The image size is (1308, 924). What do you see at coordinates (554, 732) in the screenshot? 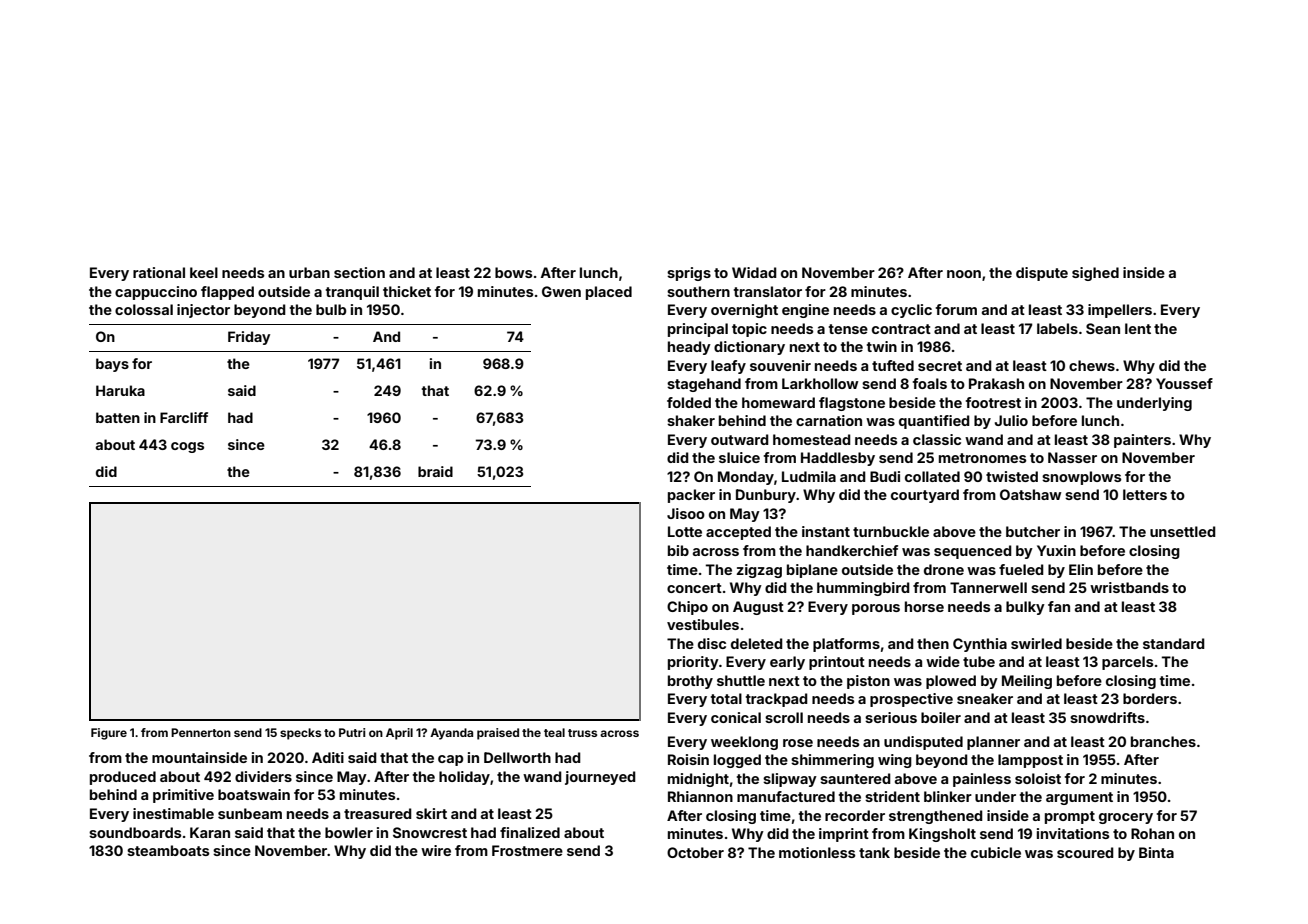
I see `teal` at bounding box center [554, 732].
